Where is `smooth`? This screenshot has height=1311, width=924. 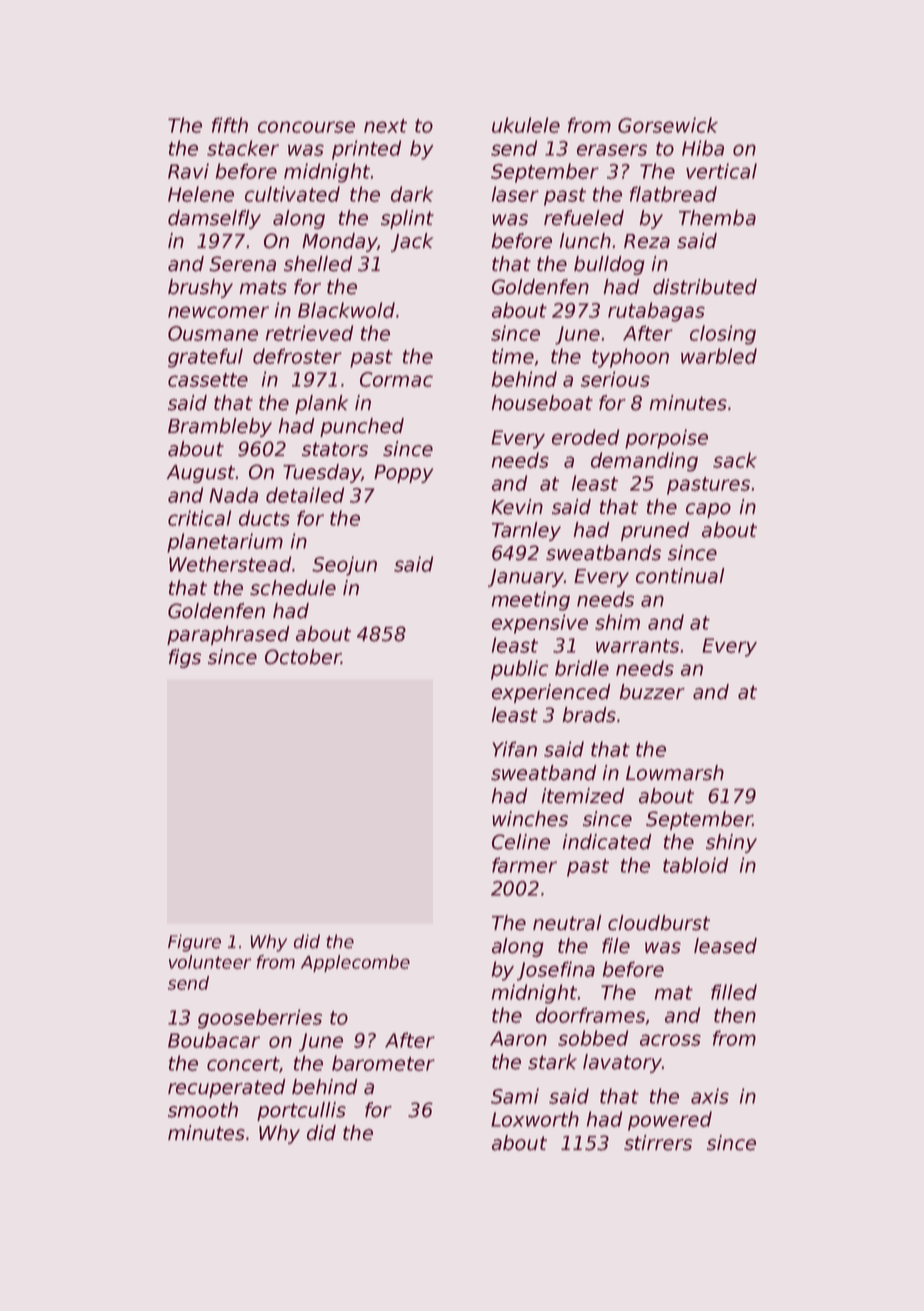
smooth is located at coordinates (203, 1110).
